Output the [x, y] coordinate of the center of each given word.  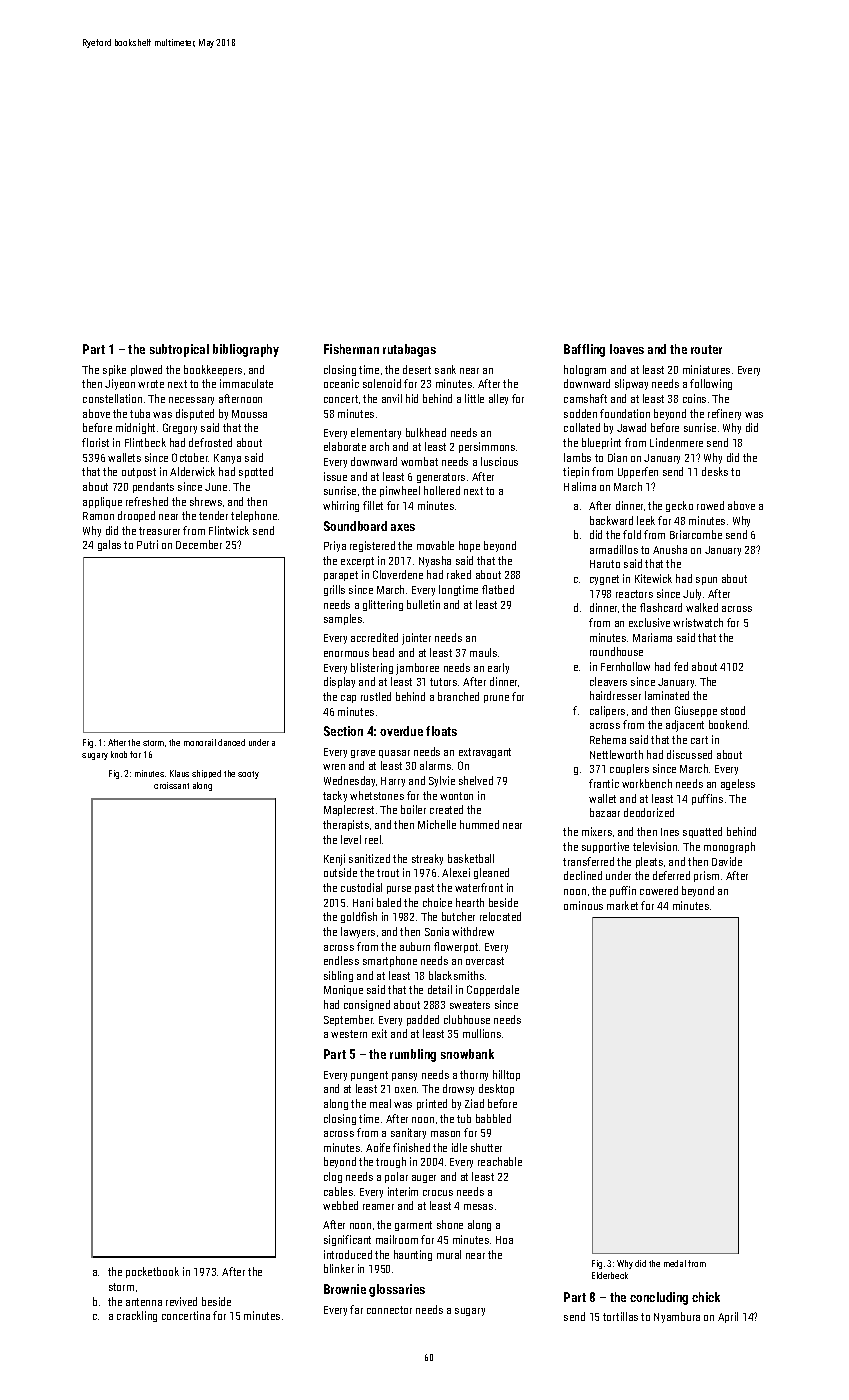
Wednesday [349, 781]
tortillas [620, 1316]
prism [706, 876]
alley [498, 399]
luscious [499, 461]
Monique [343, 990]
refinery [724, 414]
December [199, 544]
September [349, 1020]
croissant [171, 785]
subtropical [179, 350]
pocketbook [152, 1272]
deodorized [649, 812]
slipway [631, 384]
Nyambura [677, 1317]
